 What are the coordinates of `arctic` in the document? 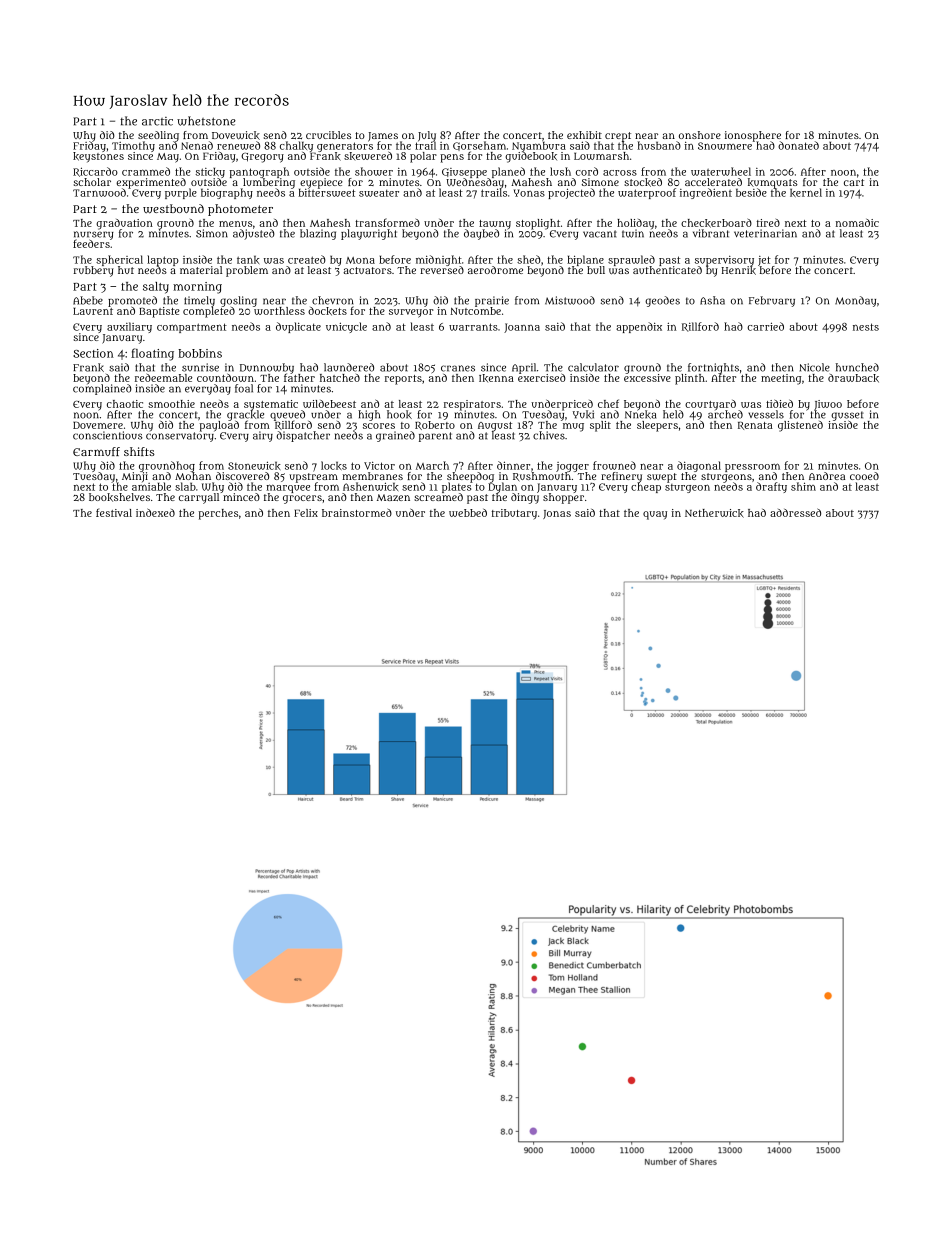 It's located at (157, 121).
